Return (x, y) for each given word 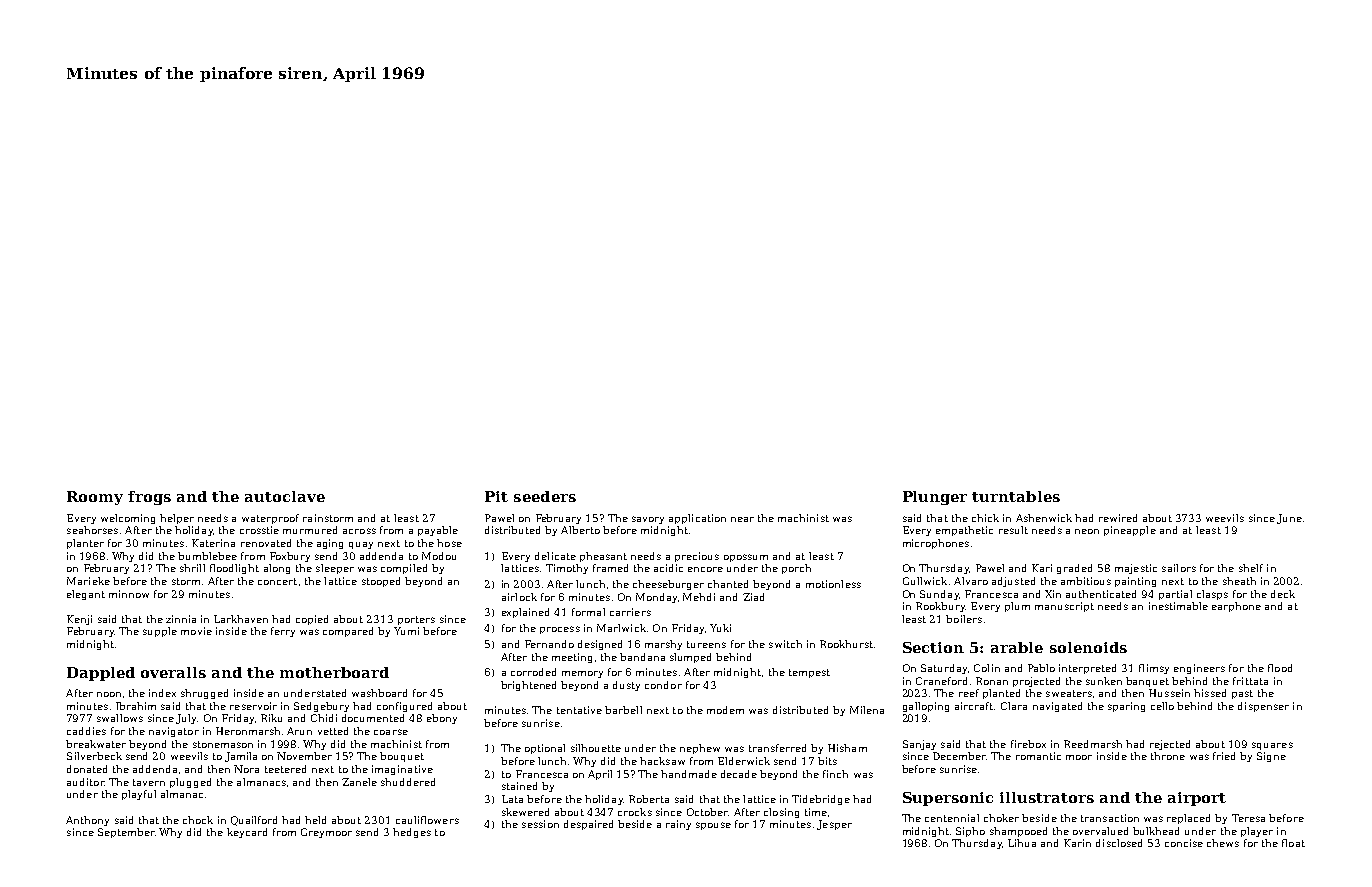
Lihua (1022, 843)
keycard (247, 833)
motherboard (334, 672)
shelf (1251, 568)
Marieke (88, 581)
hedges (412, 833)
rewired (1118, 518)
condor (663, 685)
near (742, 519)
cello (1162, 706)
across (359, 531)
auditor (86, 782)
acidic (668, 568)
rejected (1170, 745)
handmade (689, 774)
